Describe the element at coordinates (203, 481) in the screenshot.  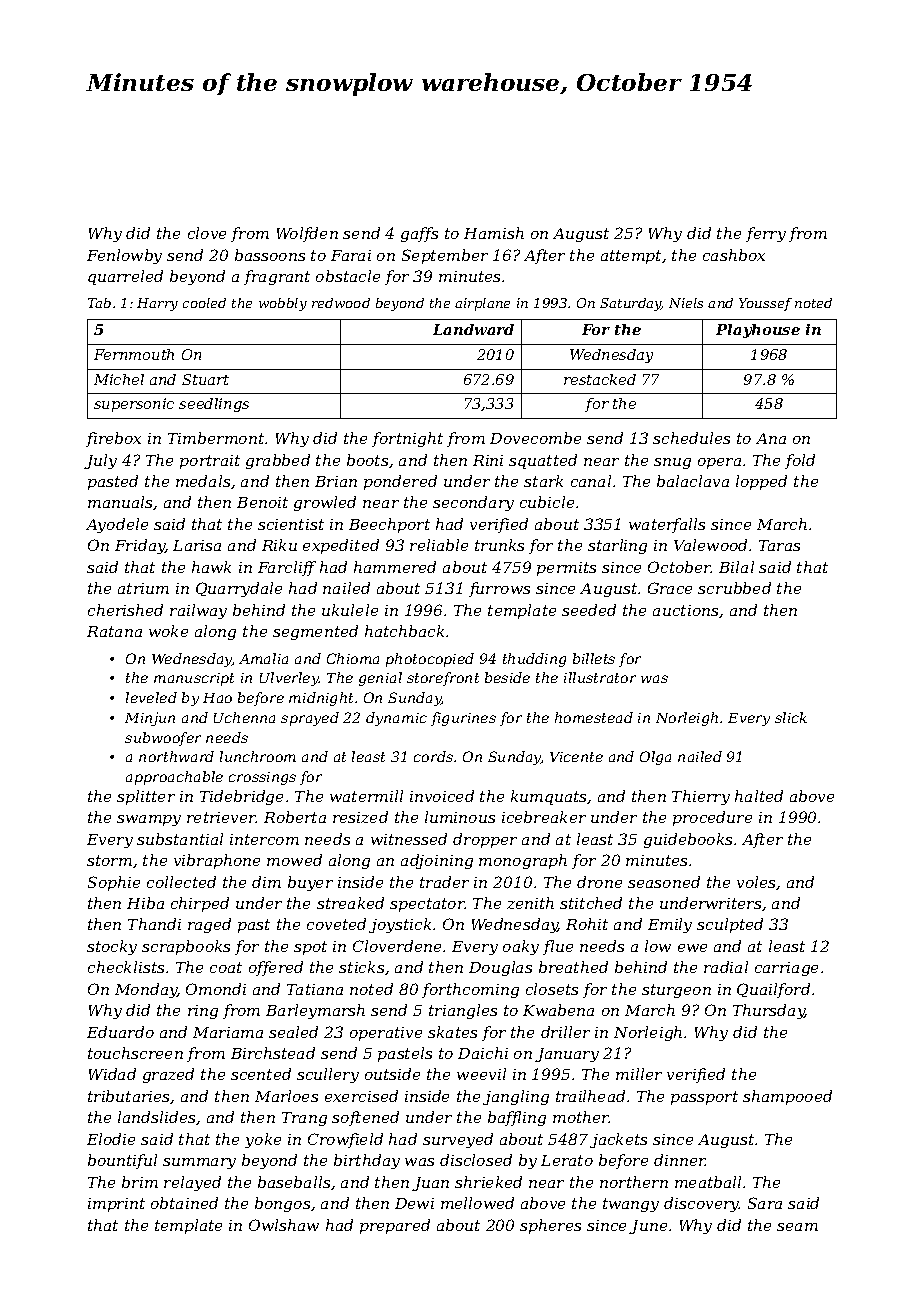
I see `medals` at that location.
